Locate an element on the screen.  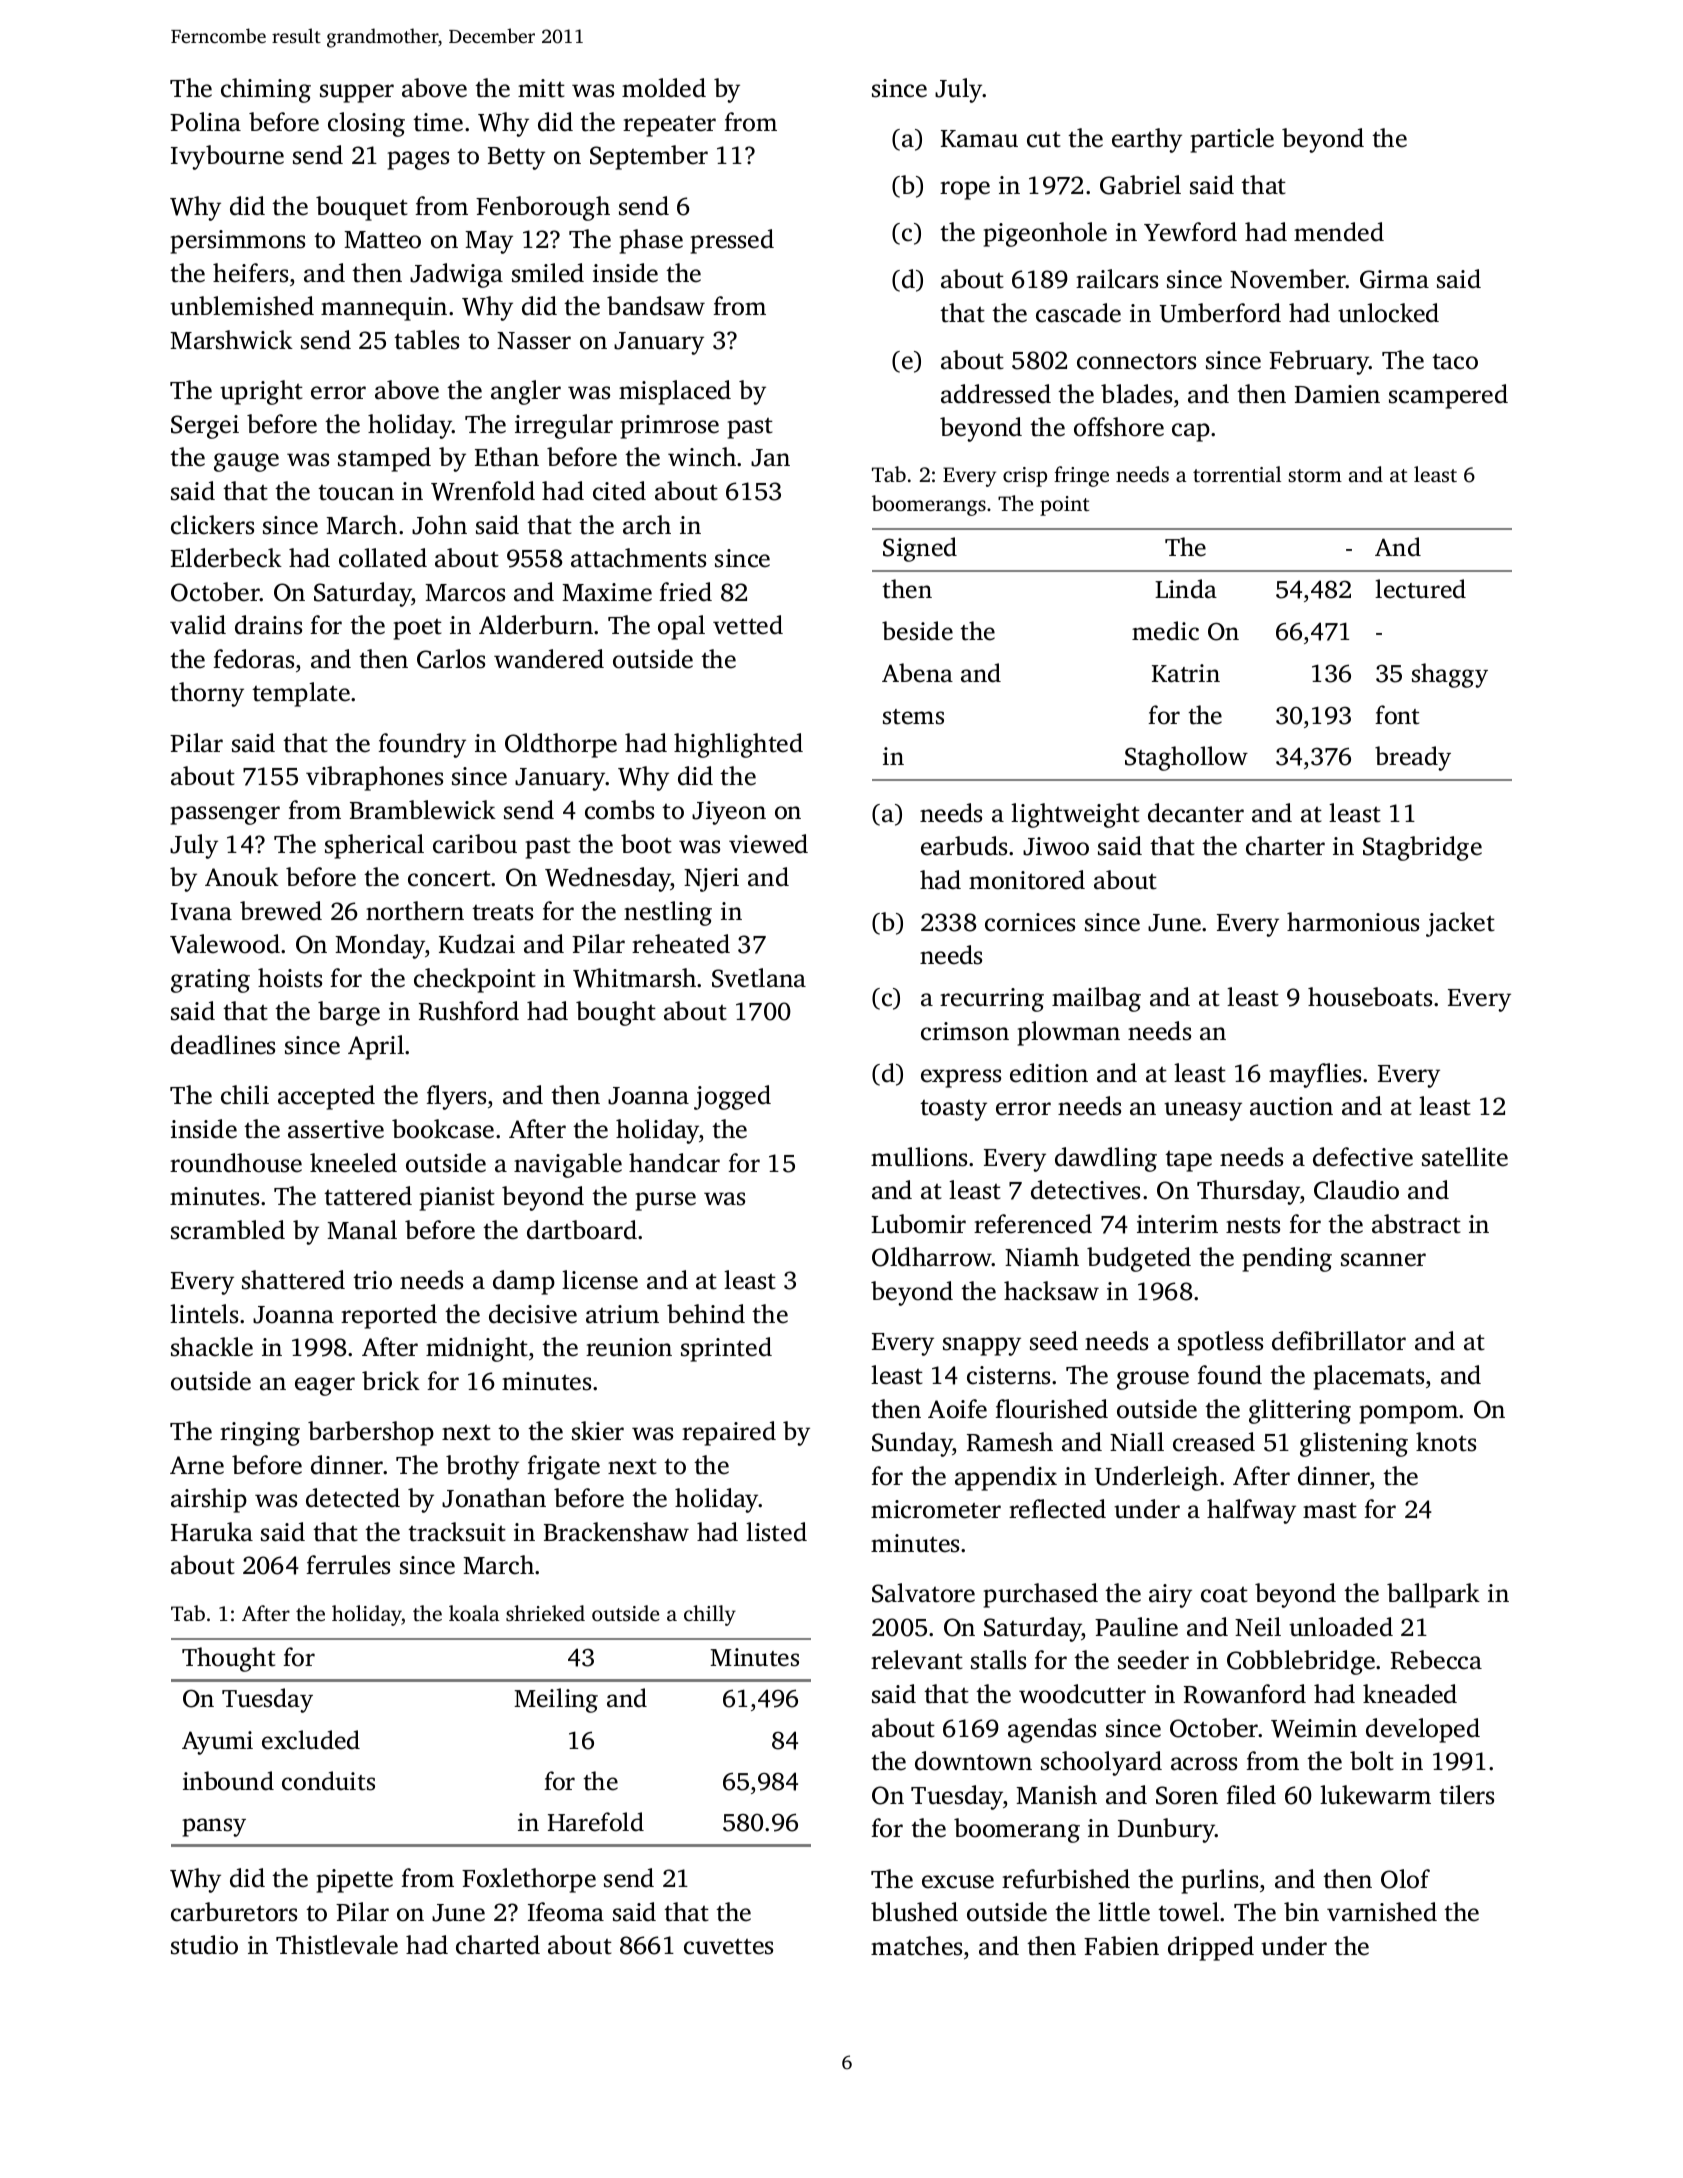
jacket is located at coordinates (1460, 924).
